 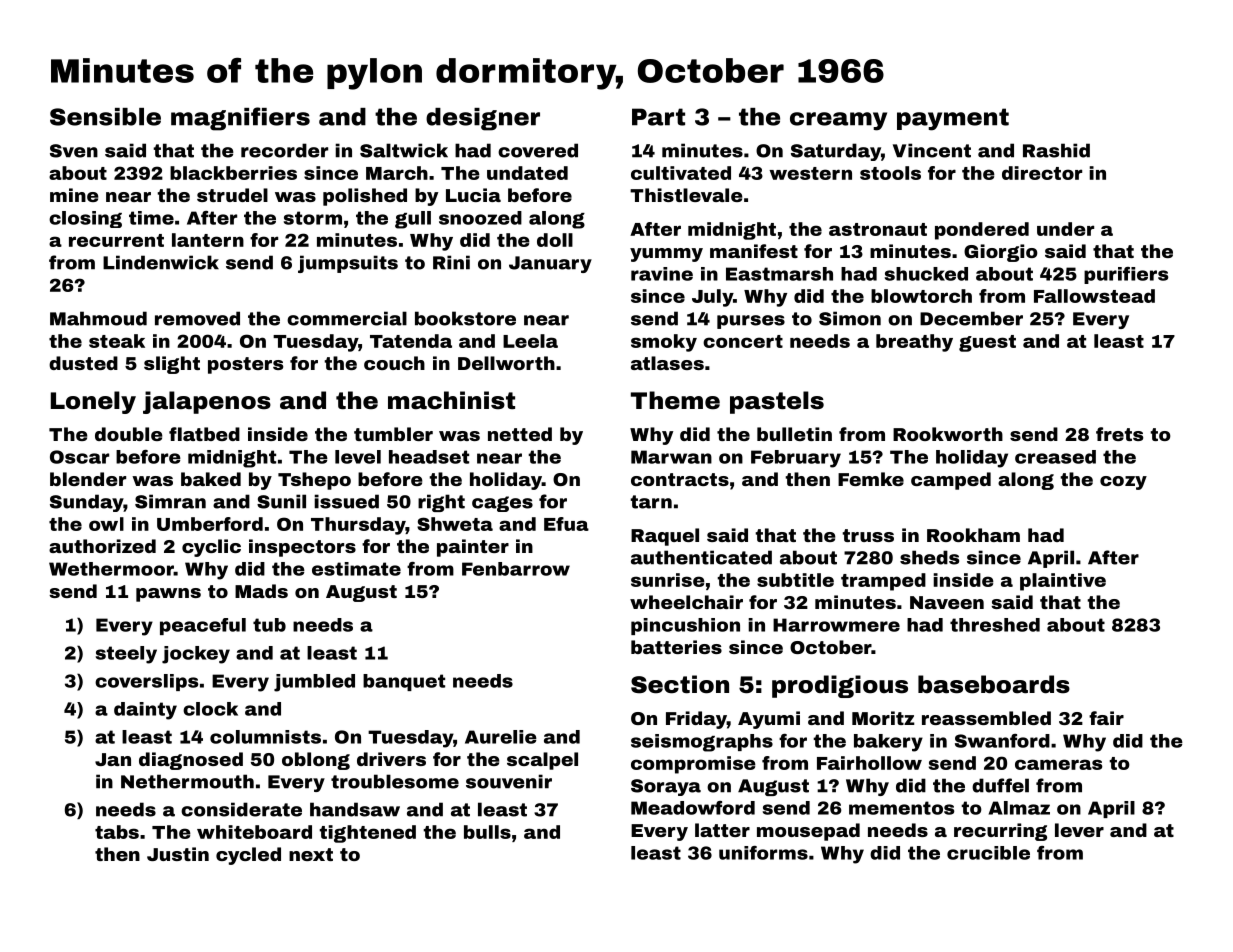 What do you see at coordinates (367, 834) in the image?
I see `tightened` at bounding box center [367, 834].
